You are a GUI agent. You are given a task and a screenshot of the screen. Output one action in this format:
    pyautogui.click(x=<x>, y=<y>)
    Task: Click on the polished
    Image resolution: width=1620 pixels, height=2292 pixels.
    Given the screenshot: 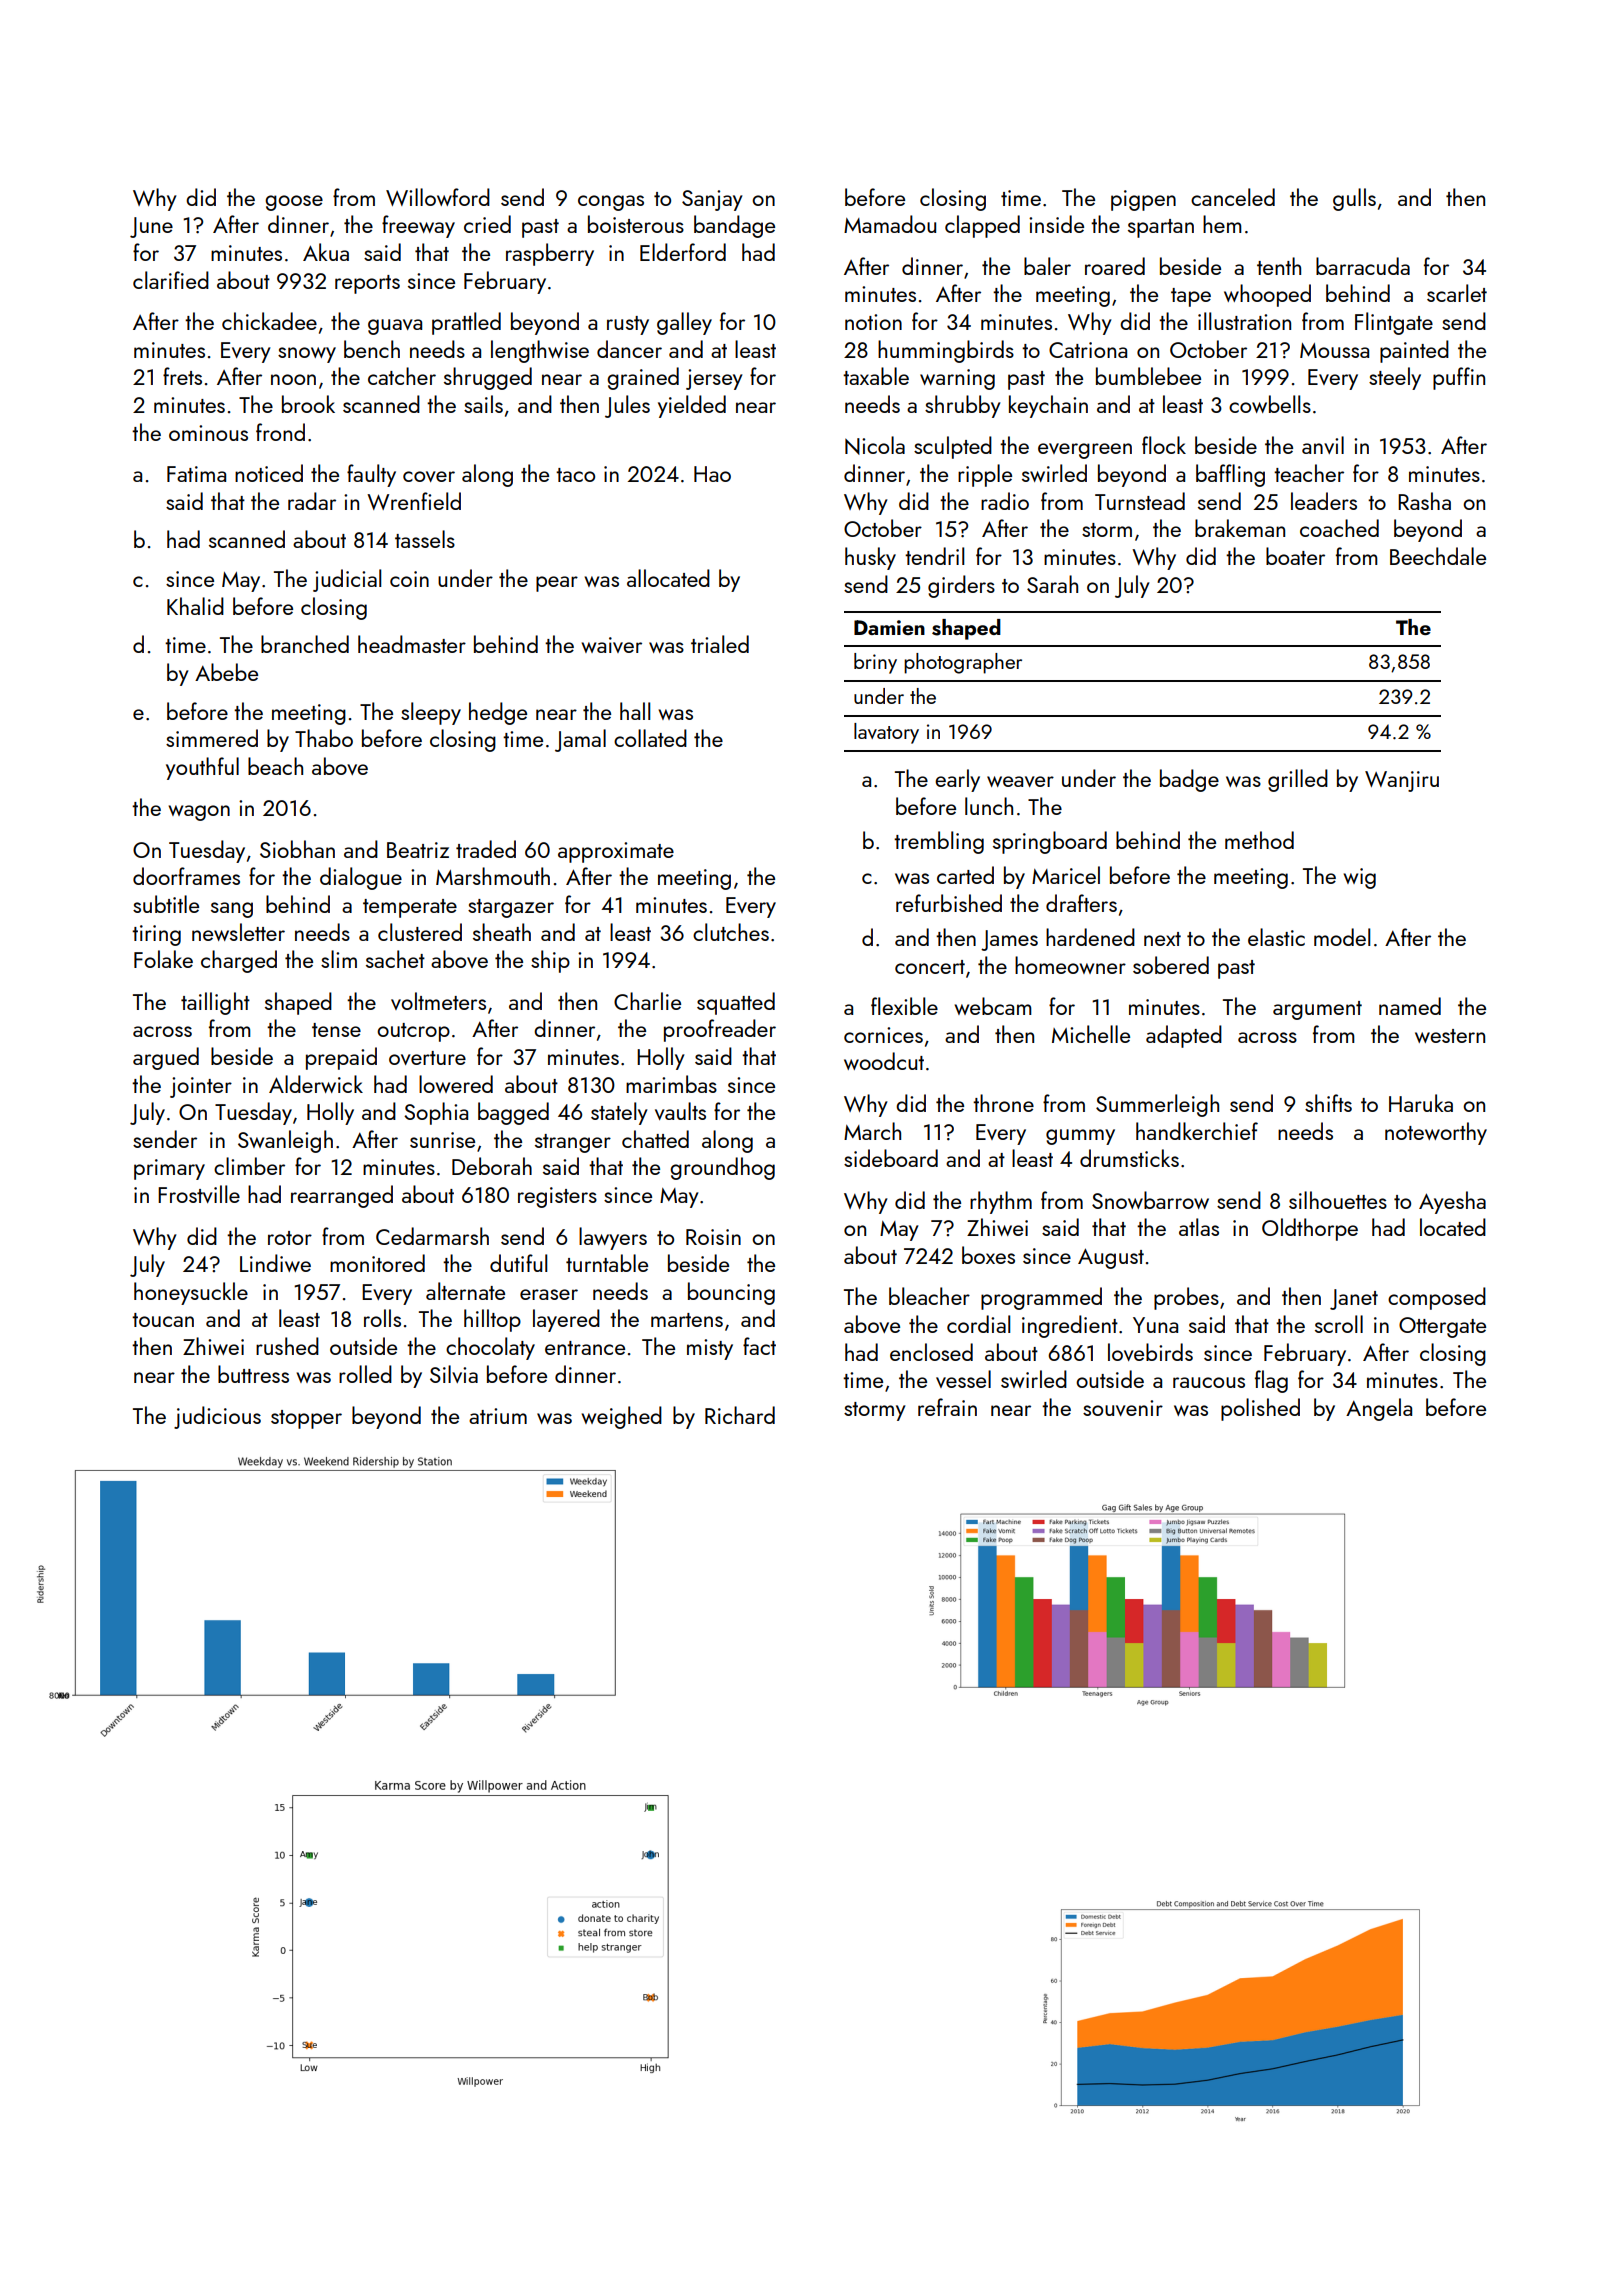 What is the action you would take?
    pyautogui.click(x=1260, y=1409)
